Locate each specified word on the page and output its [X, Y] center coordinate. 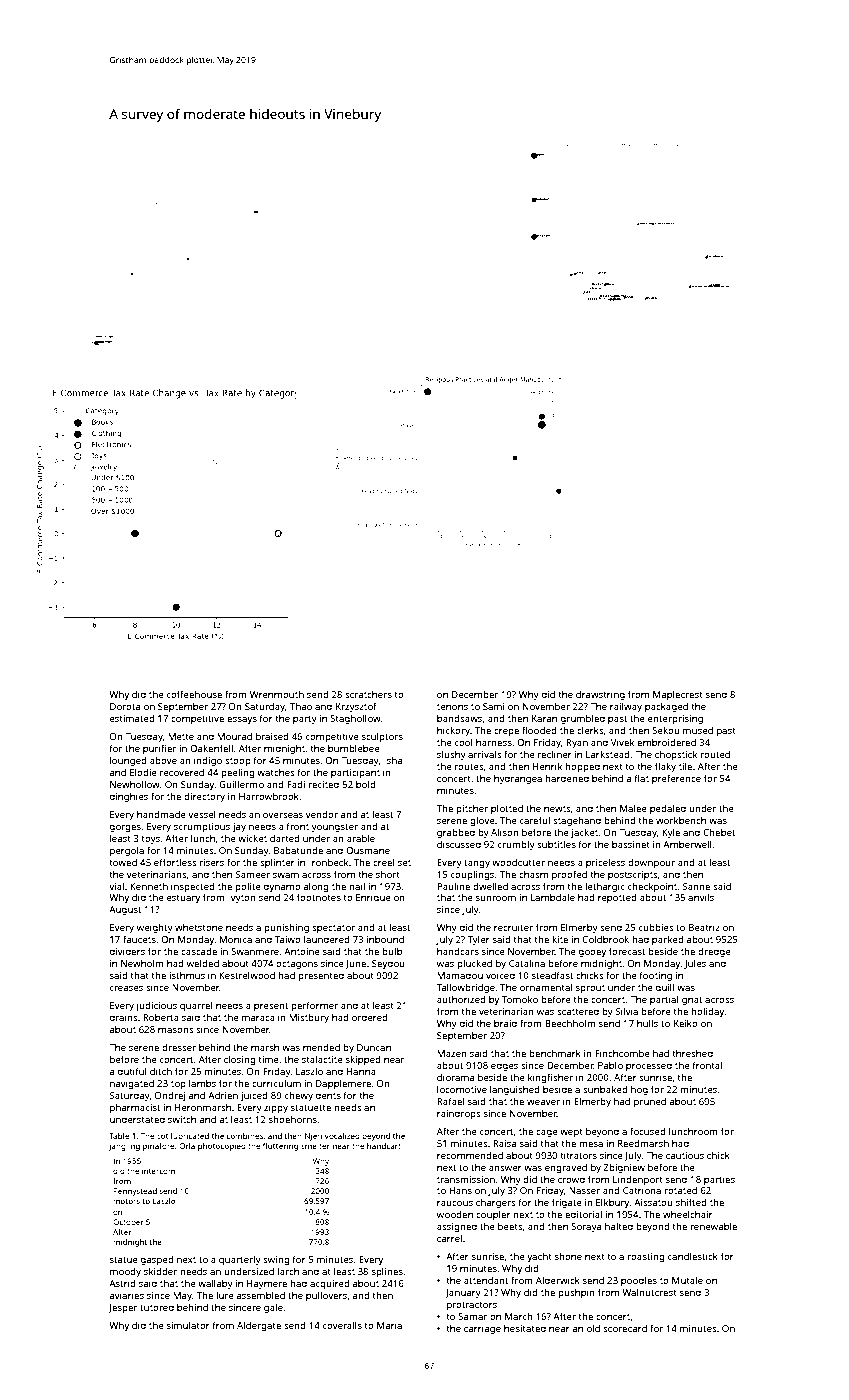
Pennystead [135, 1192]
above [163, 760]
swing [276, 1261]
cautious [685, 1155]
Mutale [687, 1280]
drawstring [600, 696]
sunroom [496, 898]
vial [116, 886]
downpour [651, 863]
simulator [188, 1325]
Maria [389, 1325]
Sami [493, 706]
